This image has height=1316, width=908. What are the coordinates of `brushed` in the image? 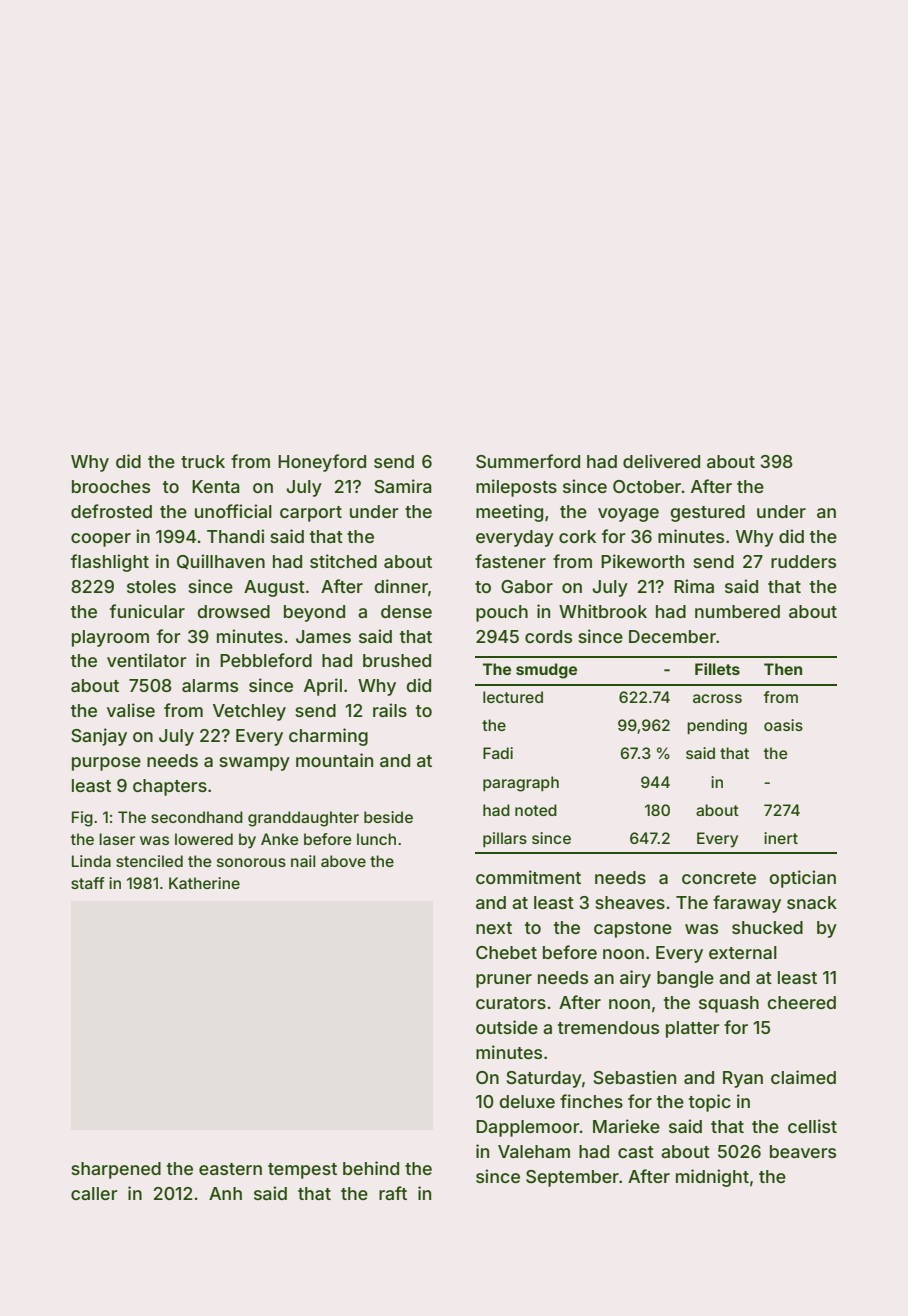 It's located at (397, 660).
